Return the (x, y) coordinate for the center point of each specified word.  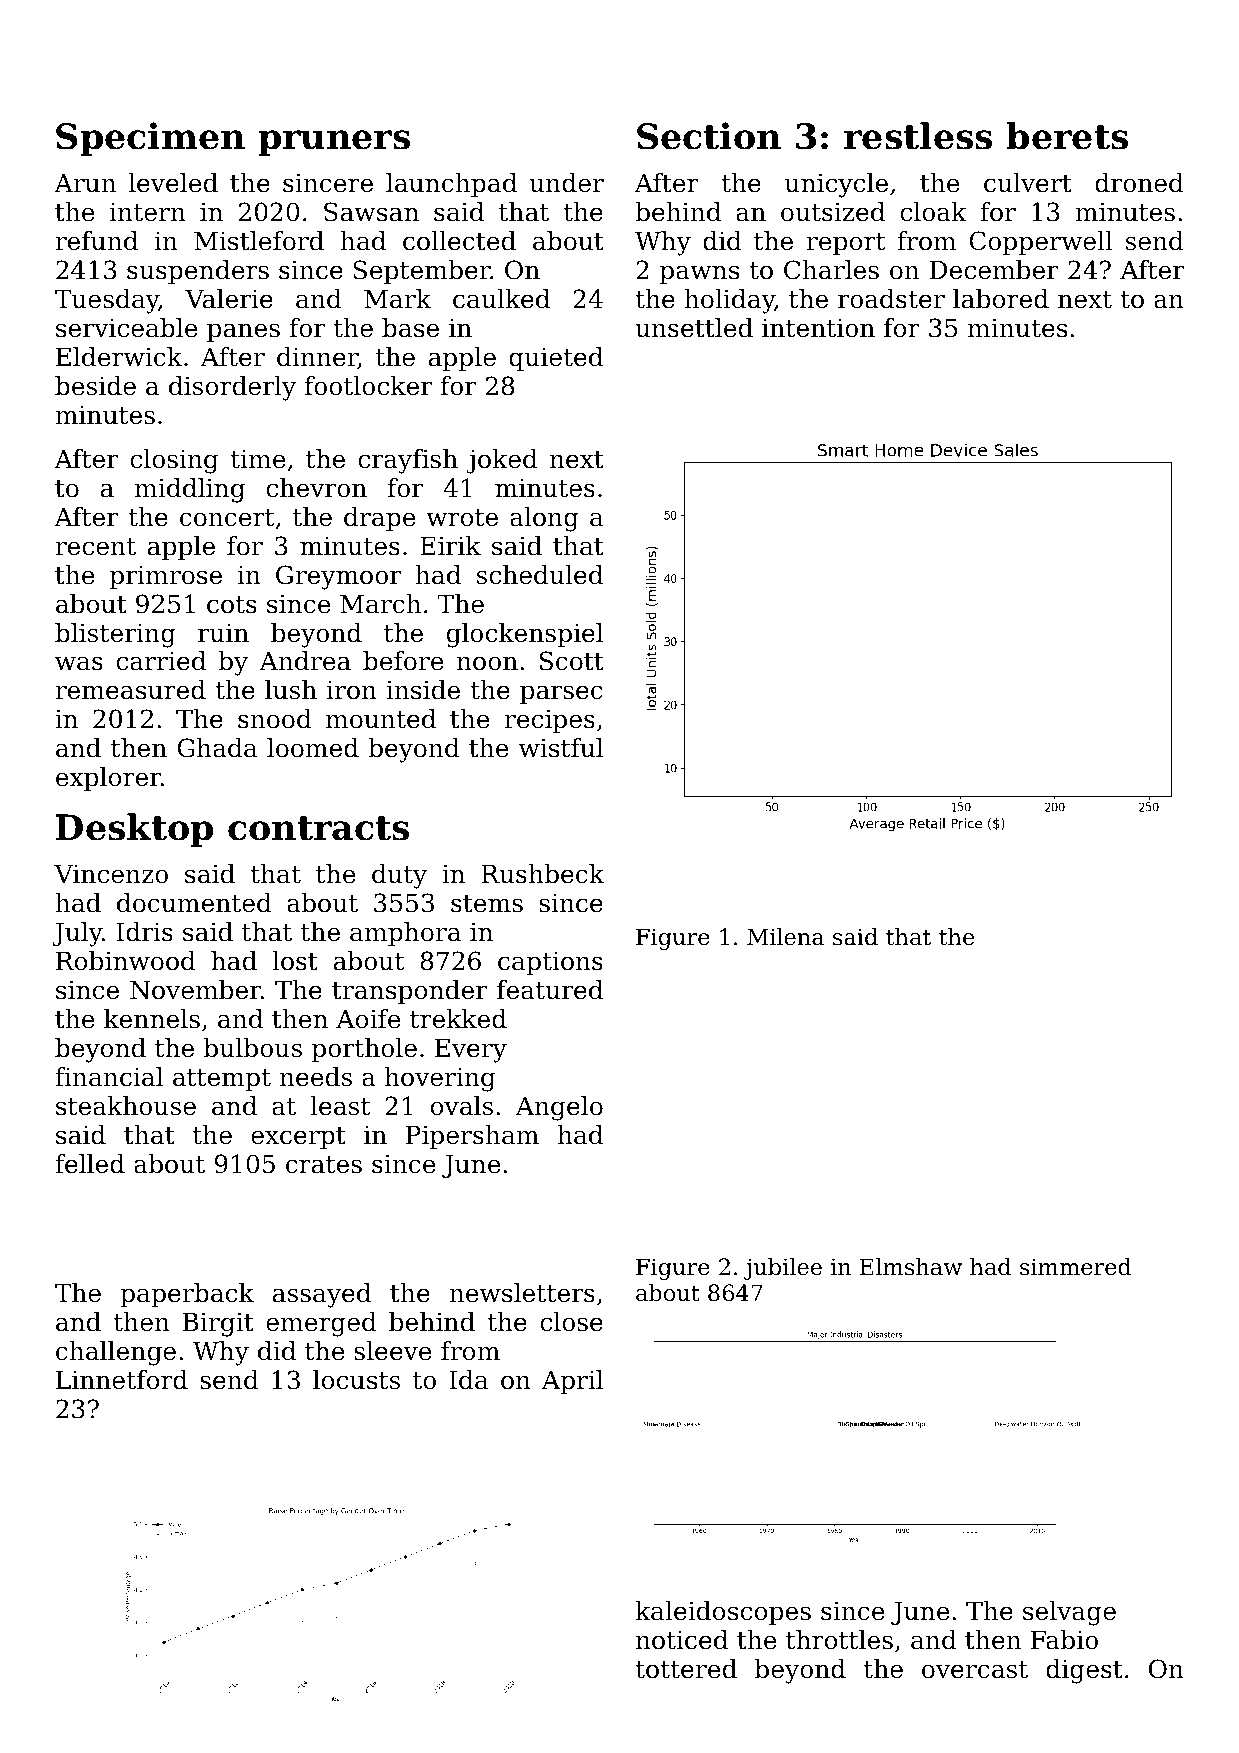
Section (709, 136)
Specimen (150, 139)
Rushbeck (542, 874)
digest (1084, 1671)
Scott (572, 661)
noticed (682, 1640)
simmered (1075, 1267)
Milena (785, 937)
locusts (356, 1380)
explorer (108, 779)
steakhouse (126, 1106)
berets (1067, 136)
